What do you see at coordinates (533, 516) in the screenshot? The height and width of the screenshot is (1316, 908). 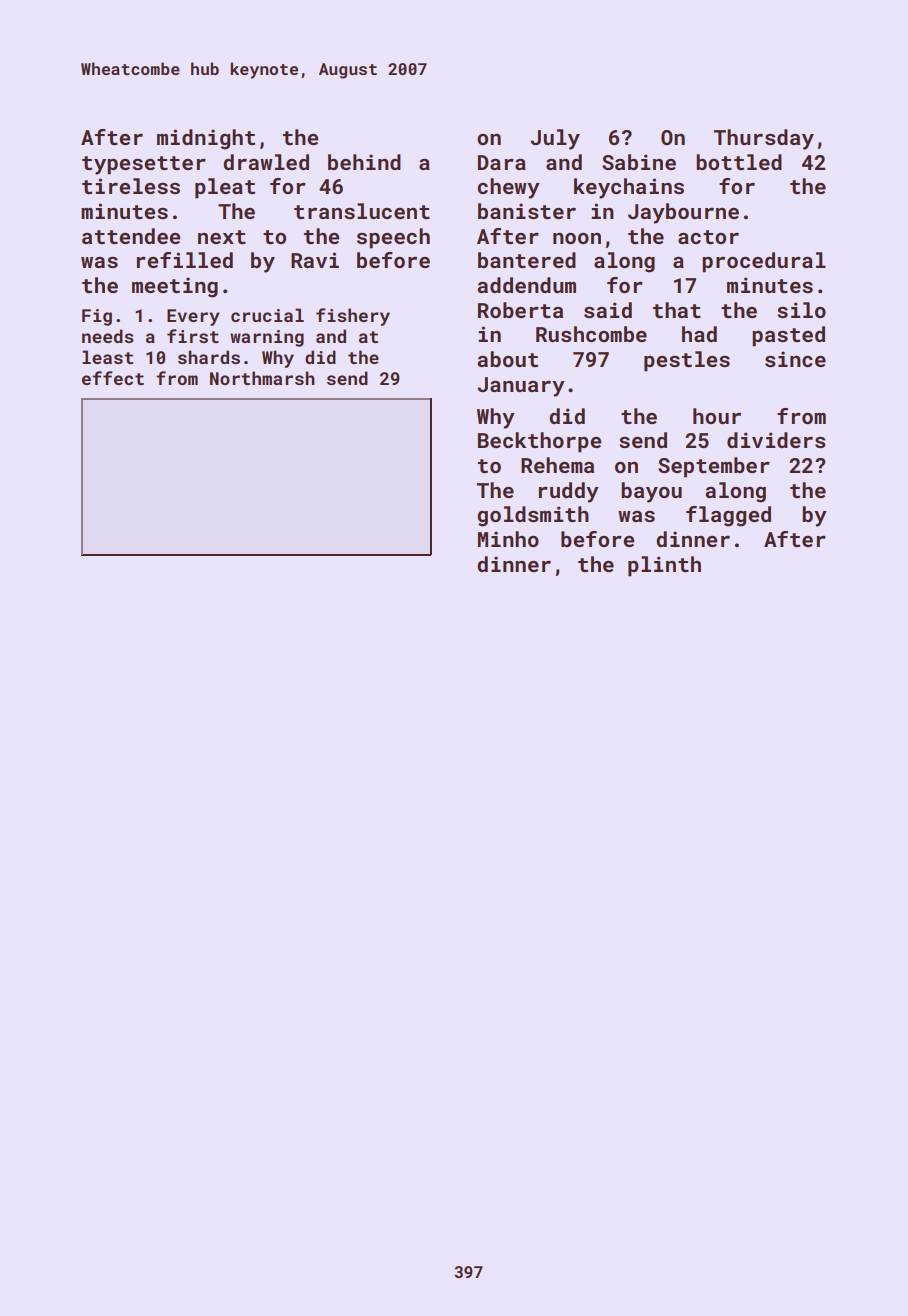 I see `goldsmith` at bounding box center [533, 516].
